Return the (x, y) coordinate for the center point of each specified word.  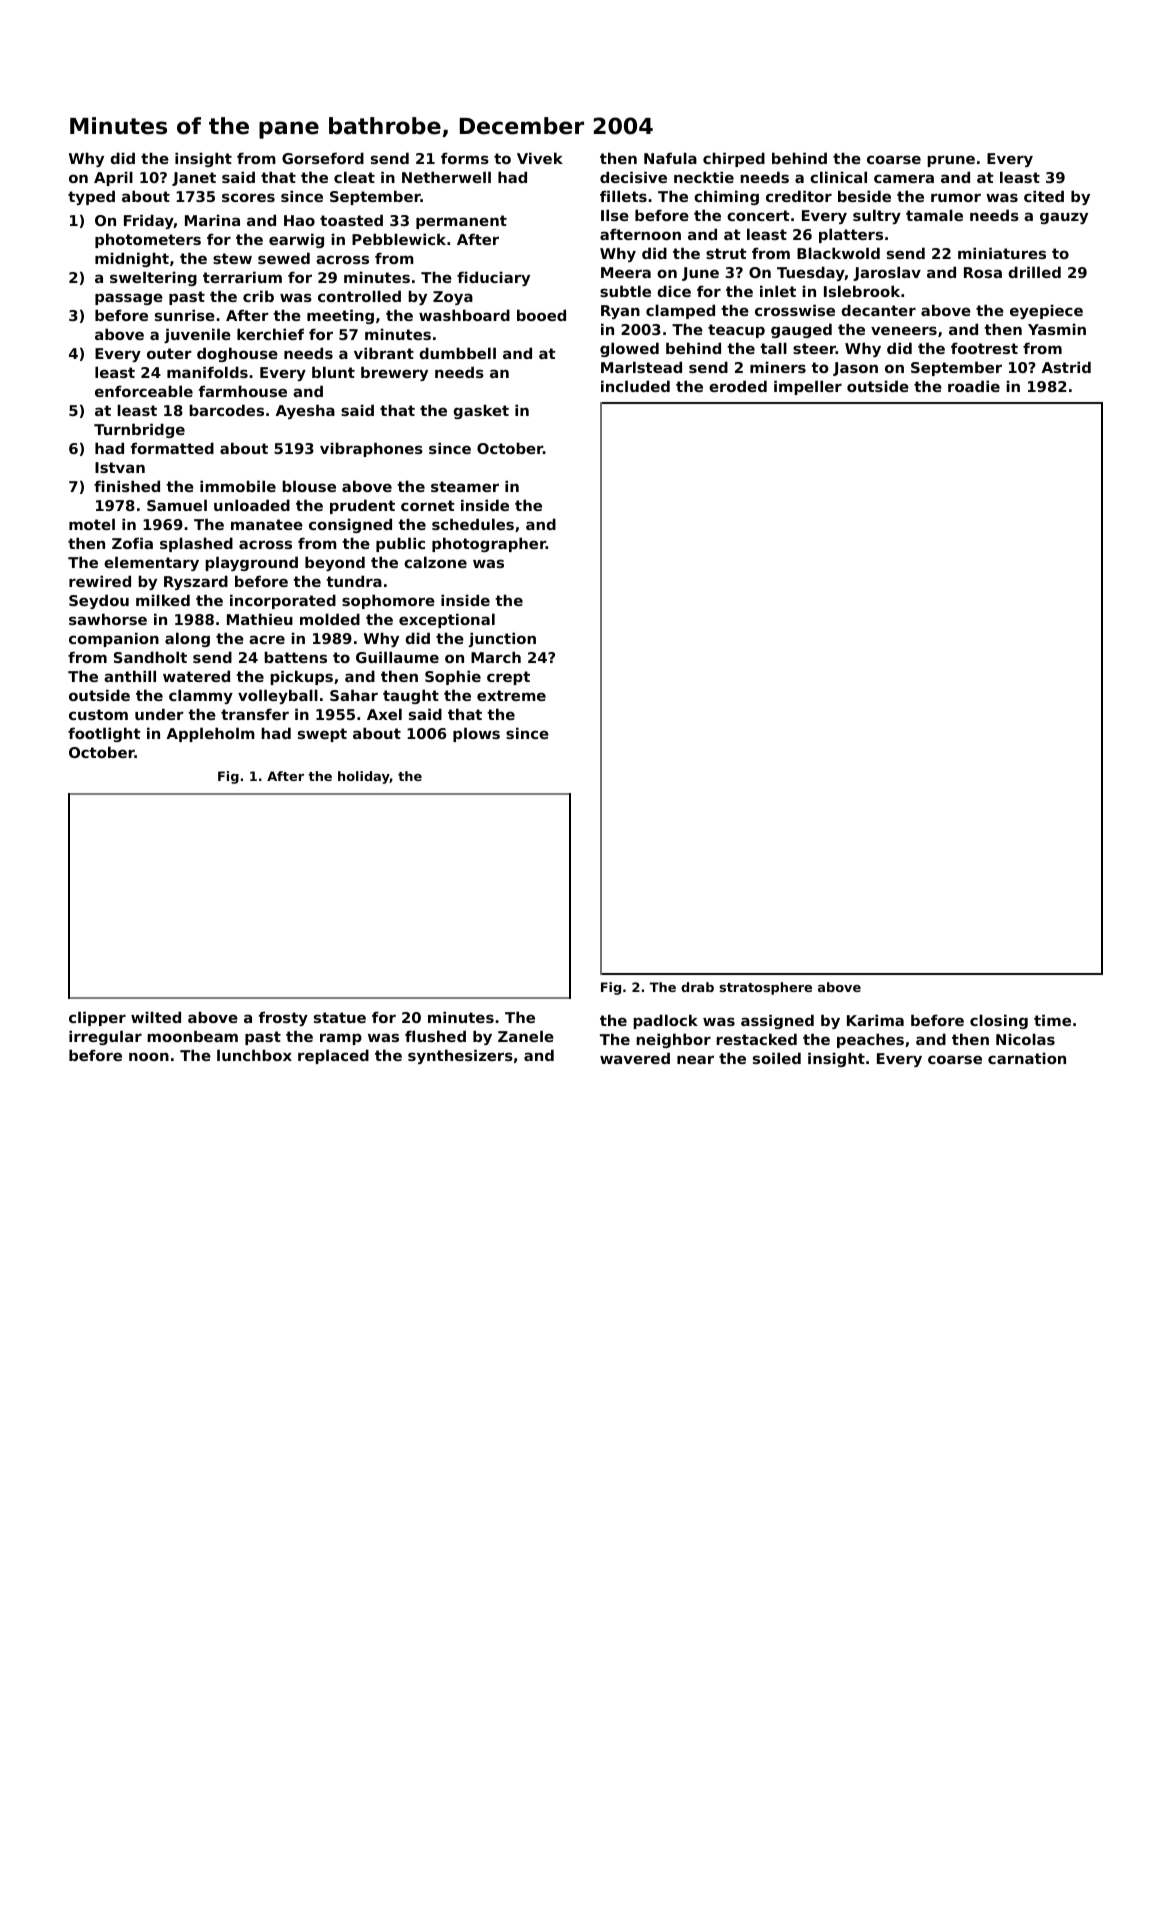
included (635, 386)
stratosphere (766, 988)
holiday (364, 777)
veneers (904, 330)
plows (476, 734)
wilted (156, 1017)
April (113, 178)
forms (465, 158)
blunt (333, 372)
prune (951, 161)
